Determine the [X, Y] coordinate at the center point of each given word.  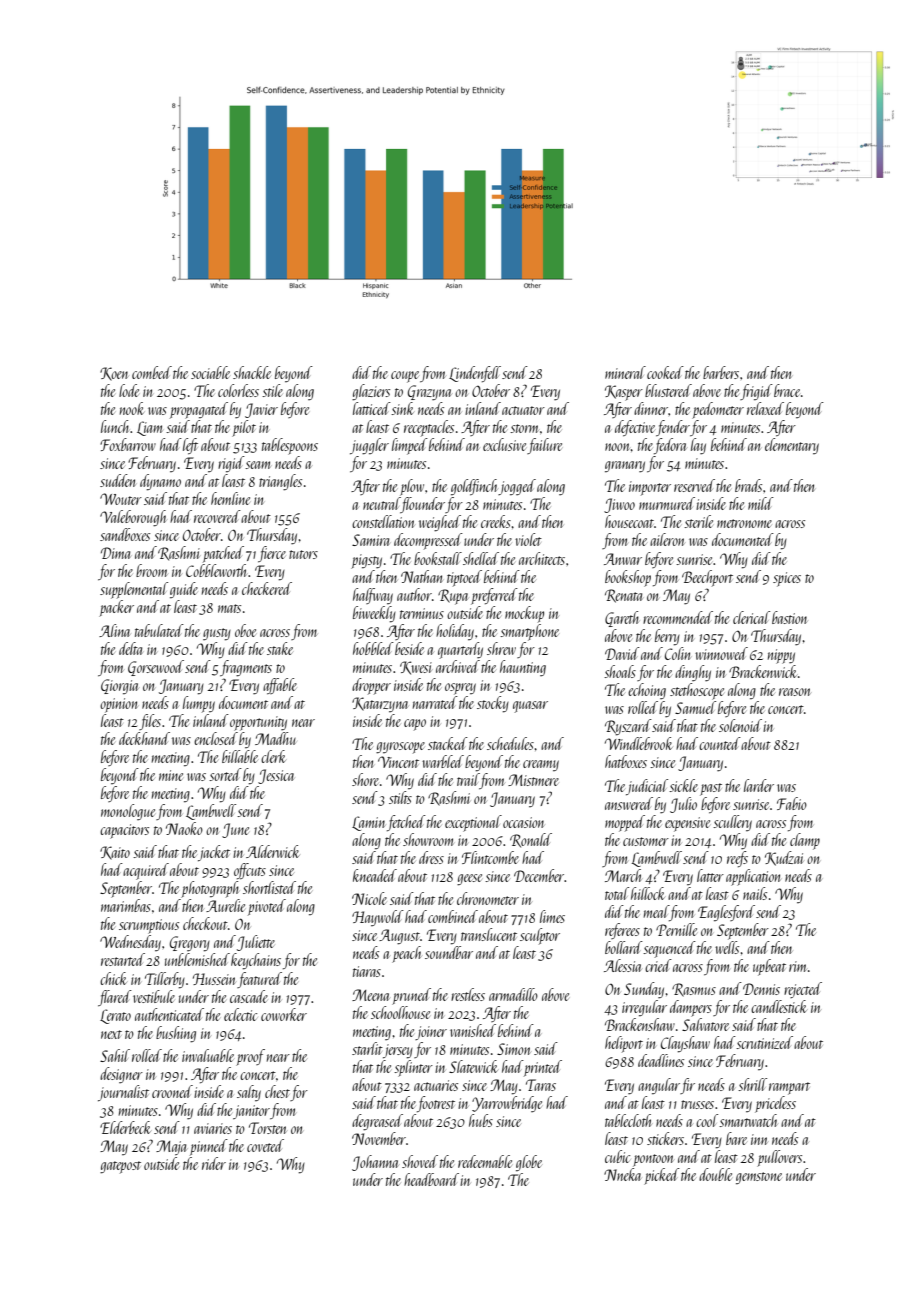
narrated [435, 702]
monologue [128, 812]
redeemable [485, 1161]
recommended [678, 617]
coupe [405, 377]
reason [795, 692]
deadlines [661, 1060]
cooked [665, 372]
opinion [118, 705]
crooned [172, 1091]
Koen [114, 374]
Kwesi [416, 668]
